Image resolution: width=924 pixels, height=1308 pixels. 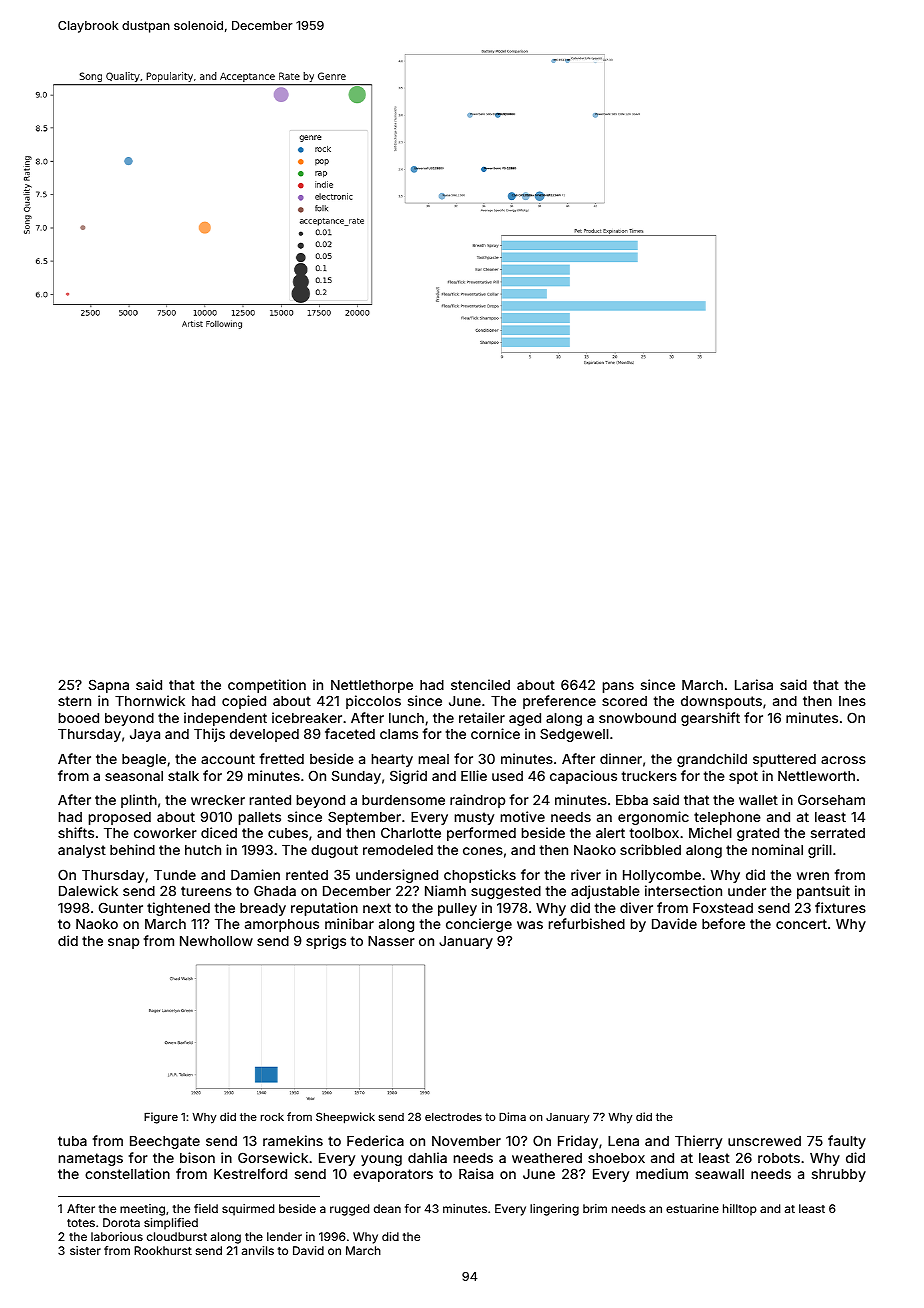 I want to click on stenciled, so click(x=480, y=684).
